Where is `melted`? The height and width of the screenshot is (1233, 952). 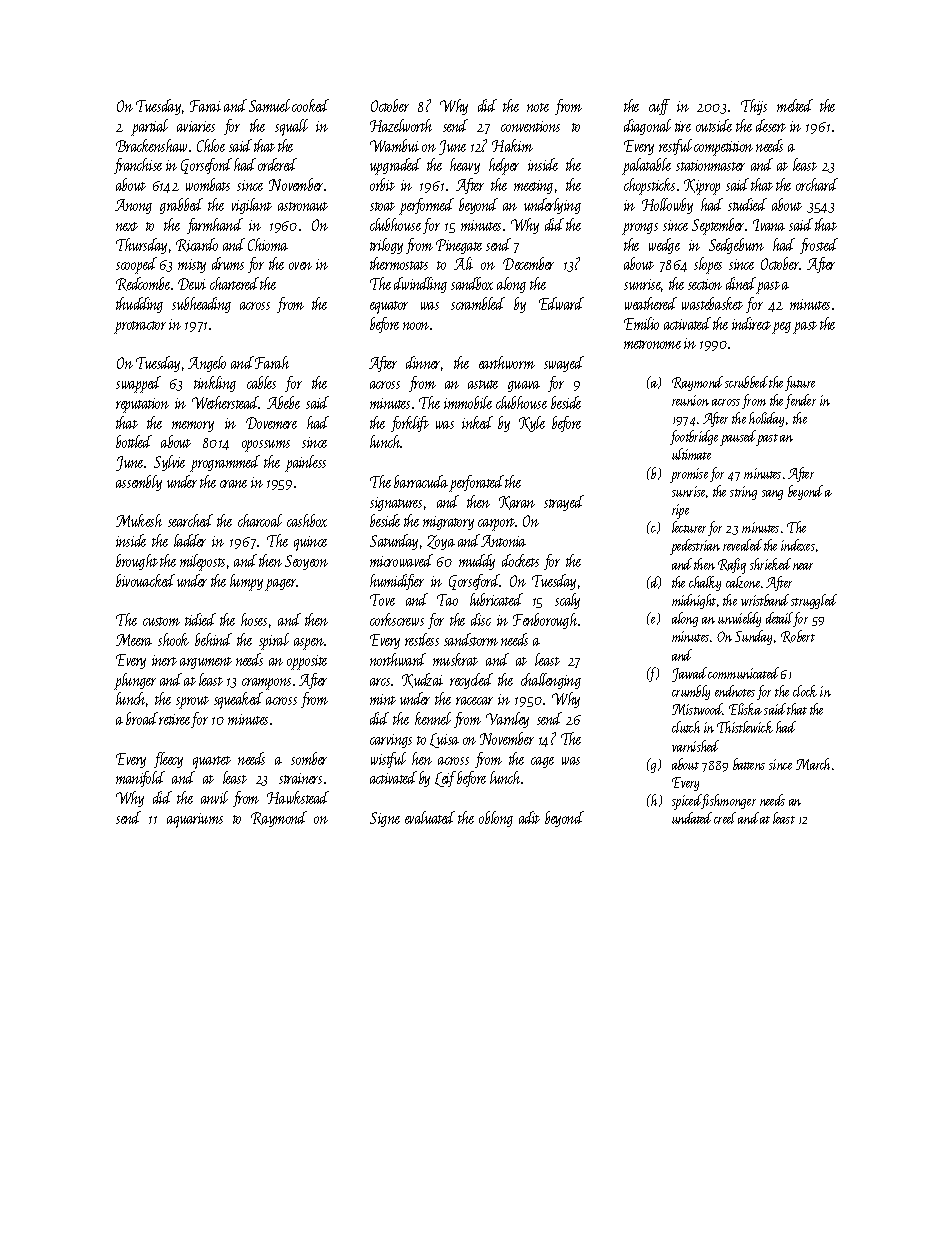
melted is located at coordinates (795, 105).
